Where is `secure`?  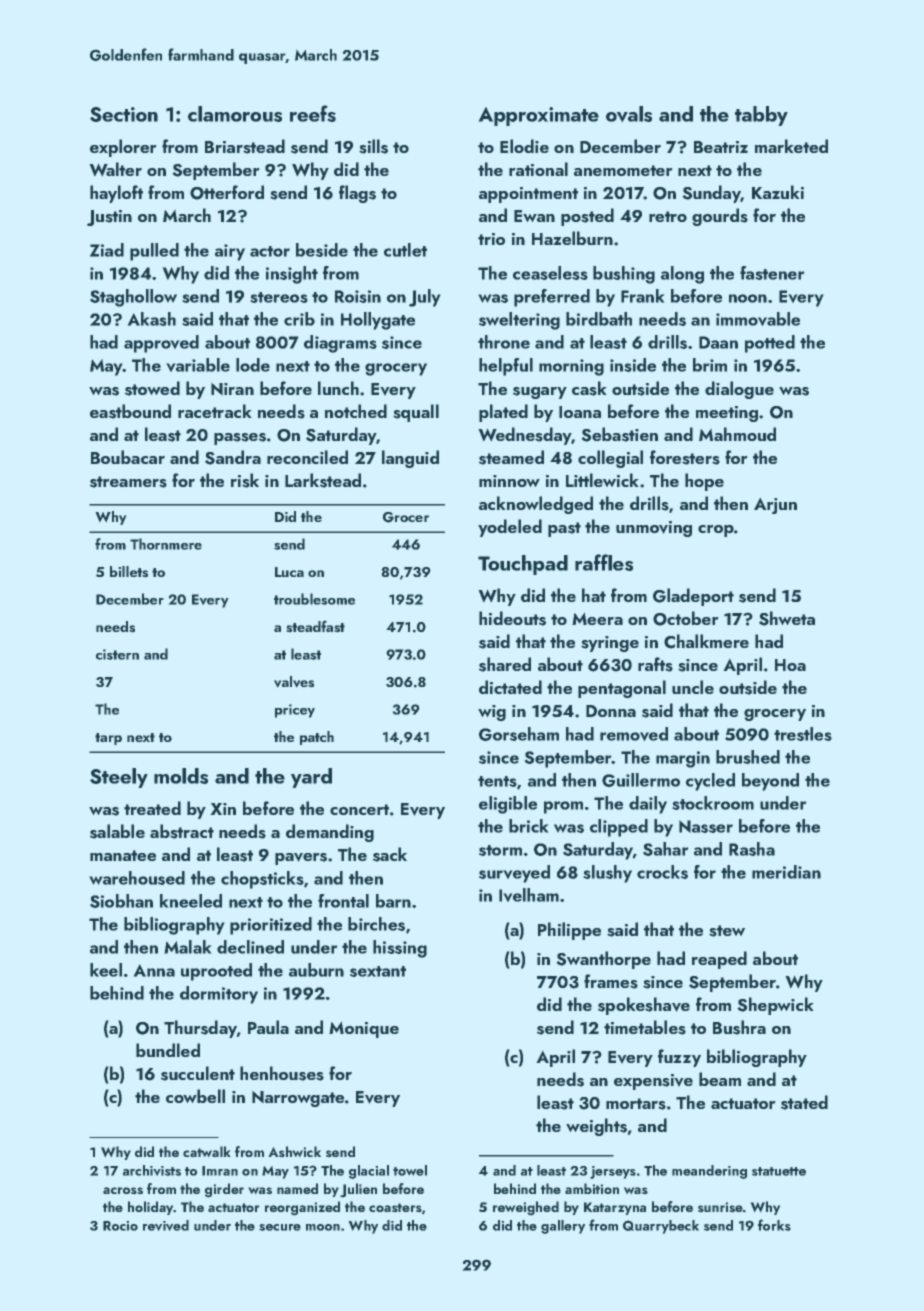 secure is located at coordinates (280, 1227).
